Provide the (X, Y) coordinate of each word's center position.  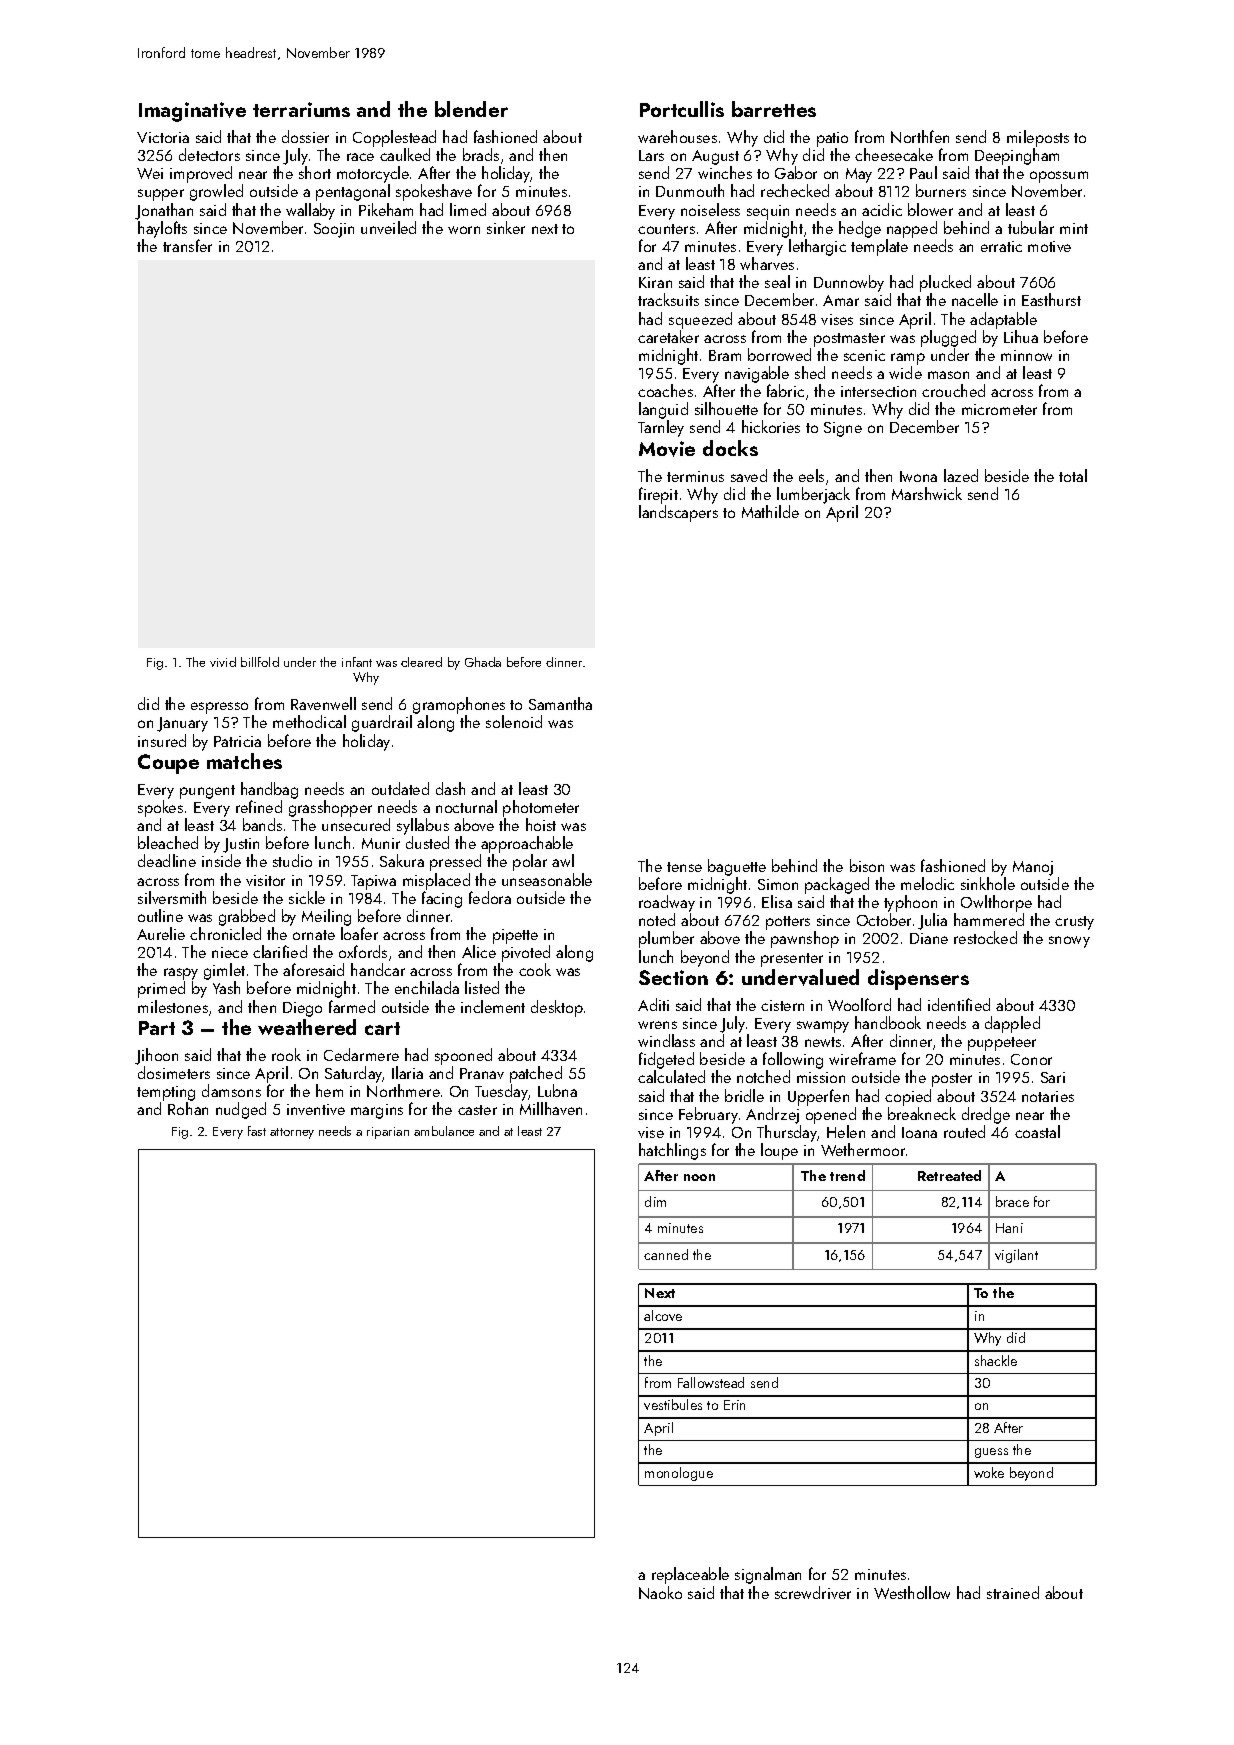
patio (832, 139)
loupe (779, 1151)
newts (823, 1042)
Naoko (660, 1592)
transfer (187, 245)
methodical (309, 721)
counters (666, 229)
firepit (658, 495)
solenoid (514, 721)
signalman (768, 1575)
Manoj (1033, 868)
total (1073, 475)
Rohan (188, 1108)
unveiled (388, 227)
